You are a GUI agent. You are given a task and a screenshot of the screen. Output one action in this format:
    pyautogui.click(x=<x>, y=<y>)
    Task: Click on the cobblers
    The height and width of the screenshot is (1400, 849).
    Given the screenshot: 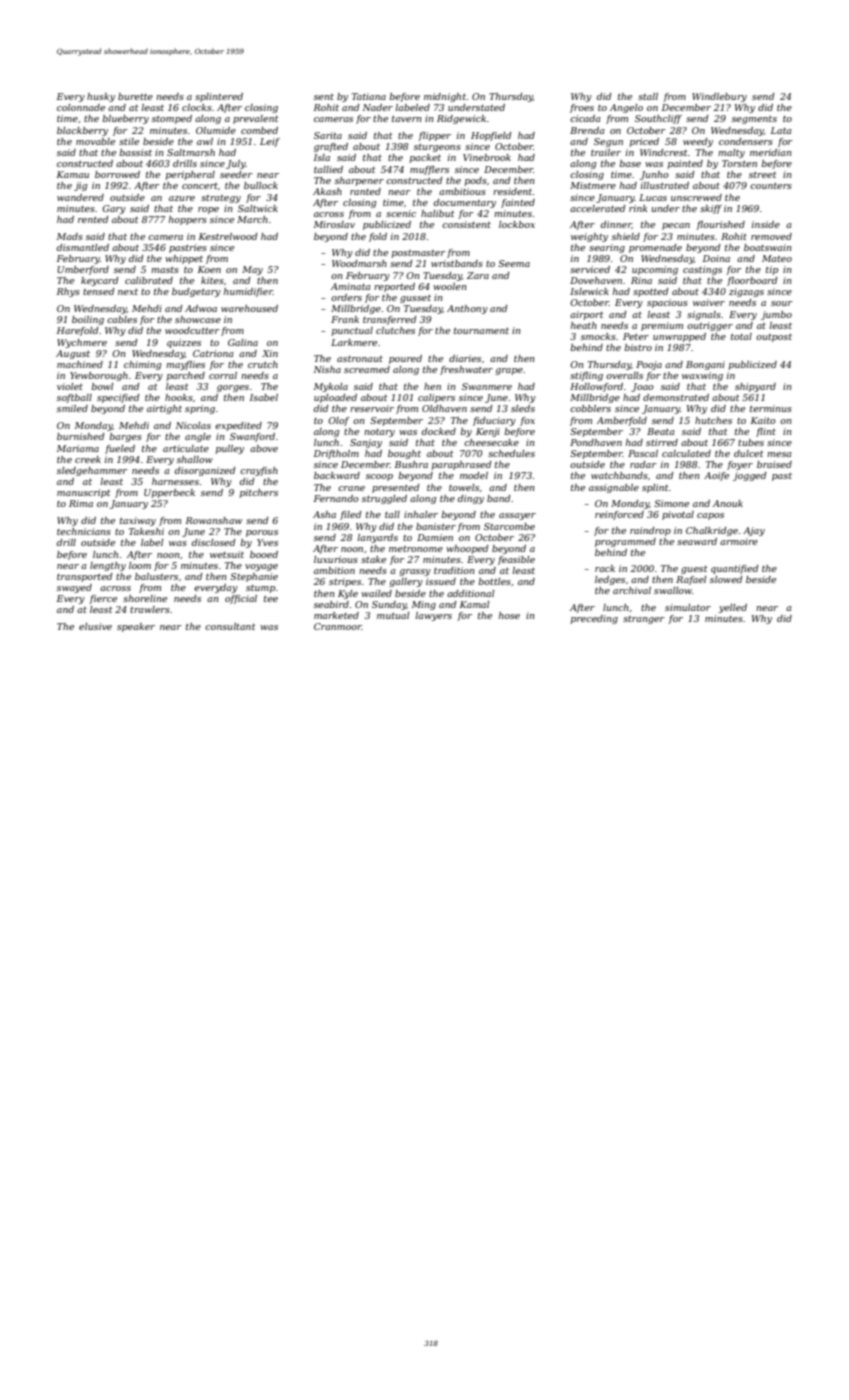 What is the action you would take?
    pyautogui.click(x=590, y=408)
